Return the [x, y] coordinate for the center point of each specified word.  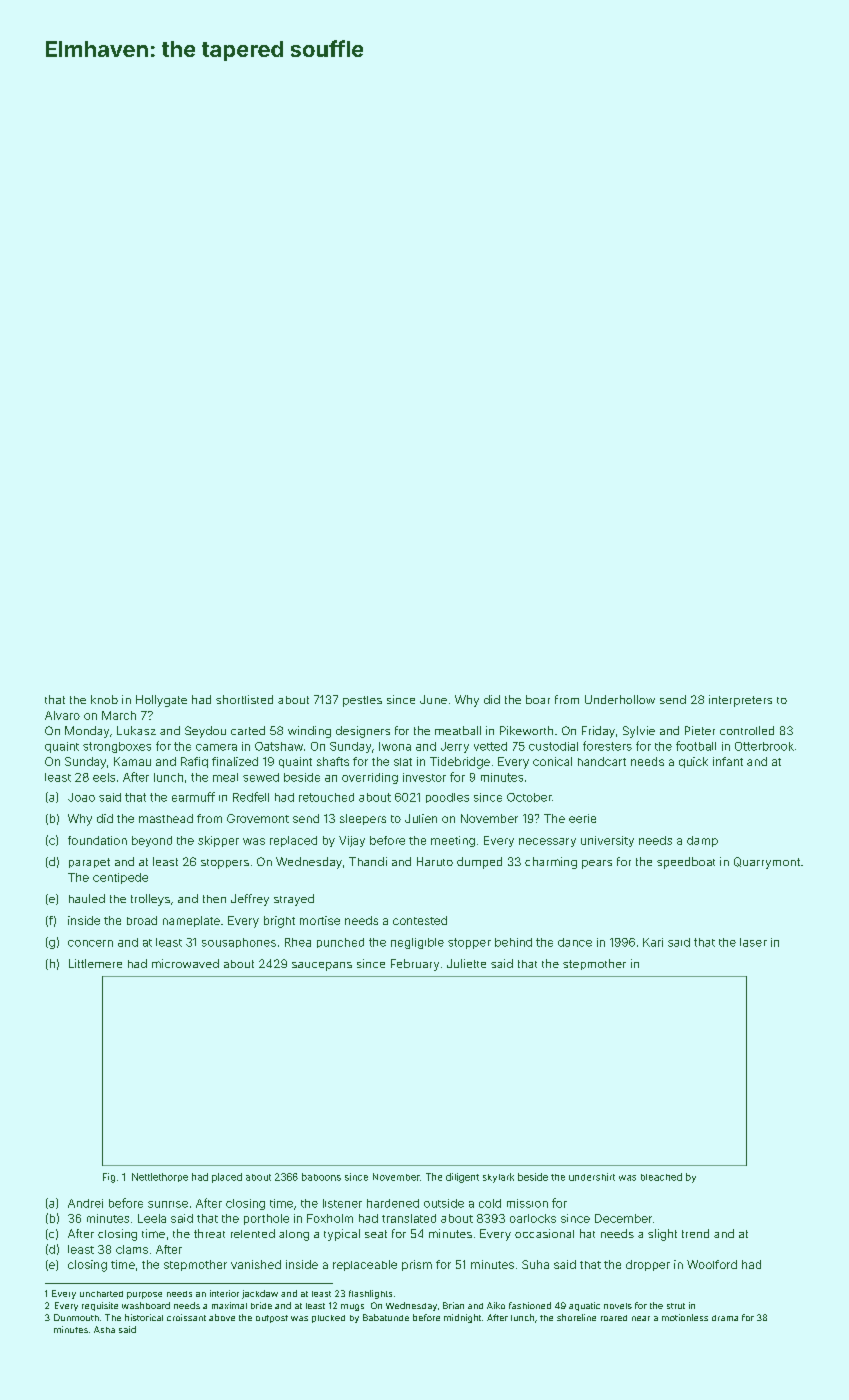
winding [309, 732]
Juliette [466, 963]
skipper [218, 841]
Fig [109, 1178]
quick [693, 762]
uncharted [101, 1294]
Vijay [352, 841]
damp [702, 841]
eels [104, 777]
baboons [321, 1177]
